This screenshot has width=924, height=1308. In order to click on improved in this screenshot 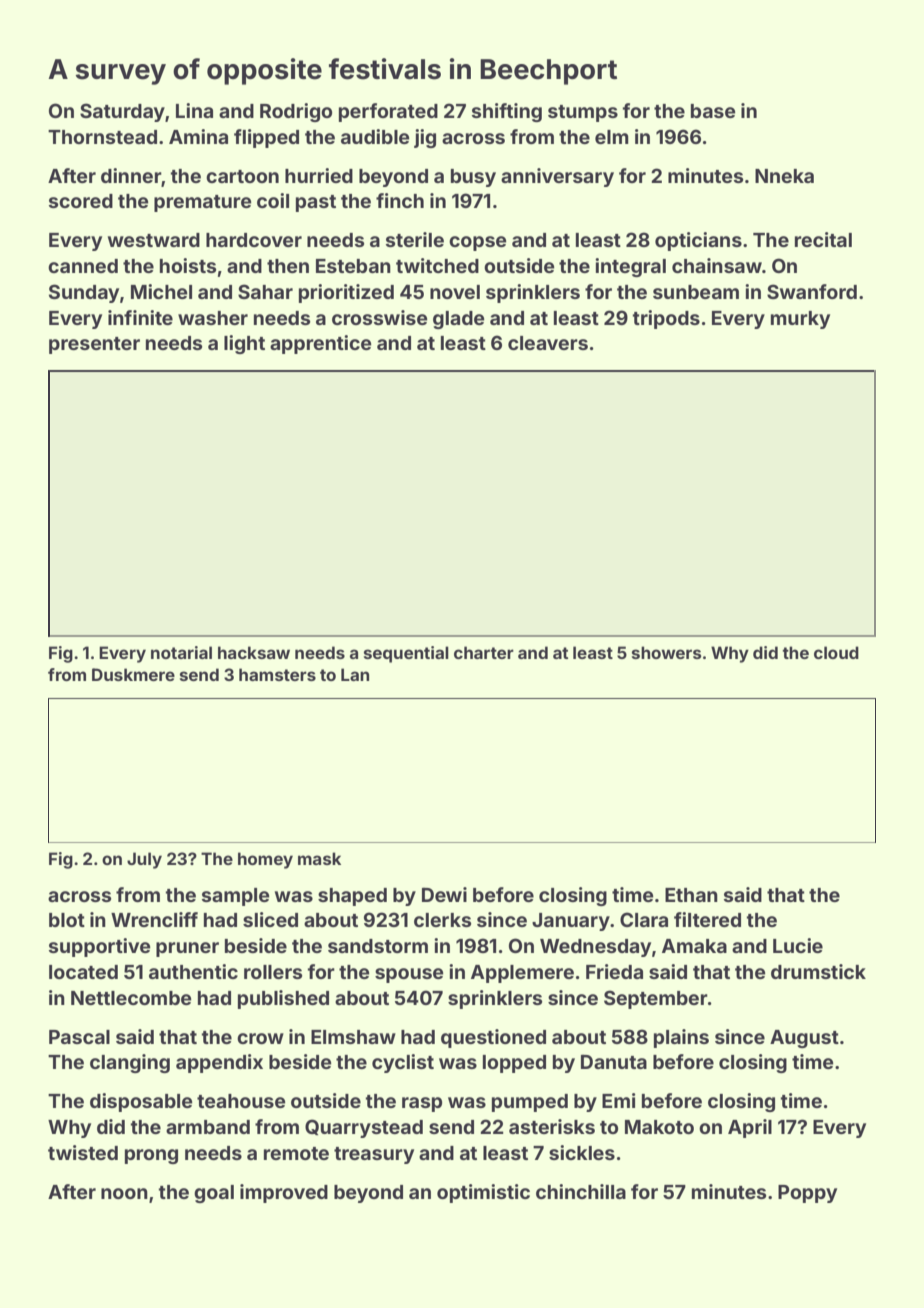, I will do `click(284, 1193)`.
